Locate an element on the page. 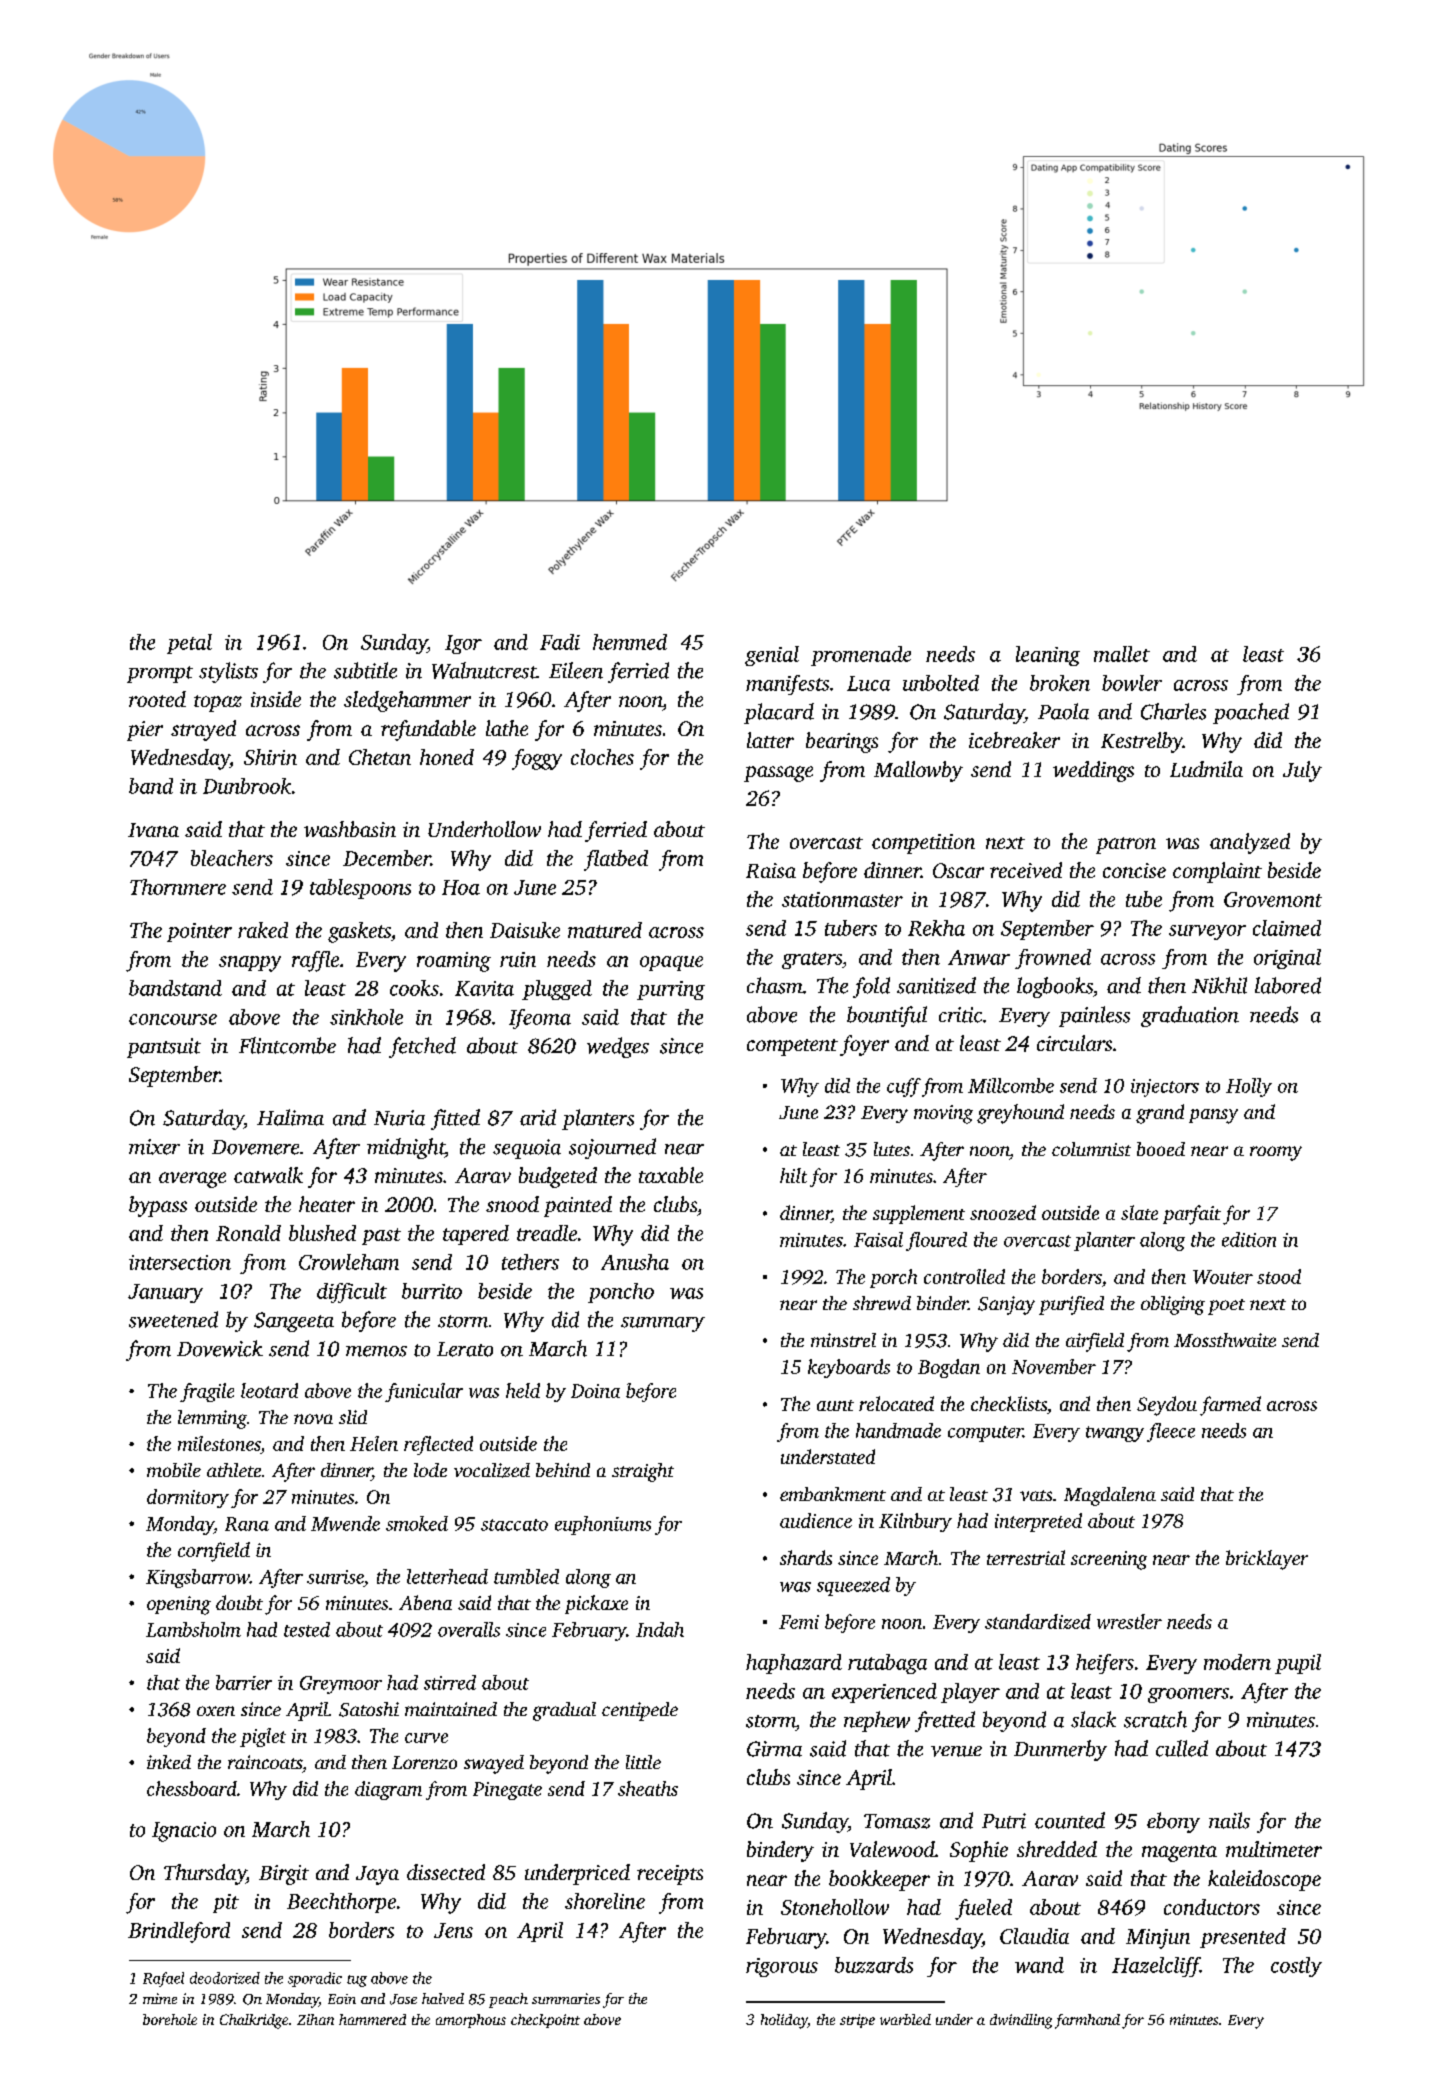 This image has height=2100, width=1450. sunrise is located at coordinates (335, 1577).
